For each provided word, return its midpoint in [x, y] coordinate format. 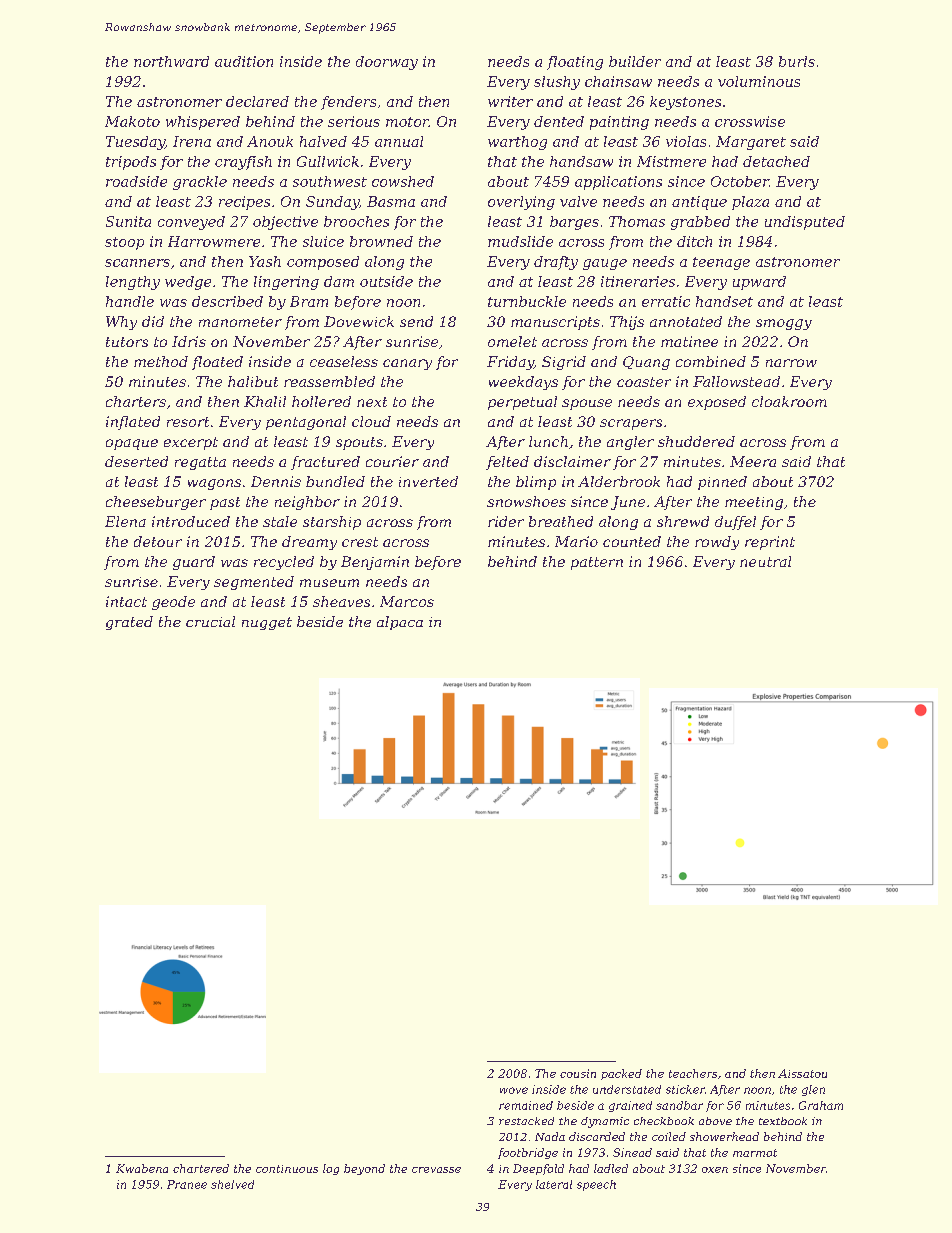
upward [759, 283]
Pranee [187, 1184]
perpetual [522, 403]
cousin [578, 1073]
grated [129, 623]
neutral [765, 561]
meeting [754, 503]
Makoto [132, 121]
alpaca [400, 623]
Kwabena [142, 1168]
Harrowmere [214, 241]
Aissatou [802, 1073]
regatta [200, 463]
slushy [557, 83]
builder [635, 61]
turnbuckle [527, 301]
